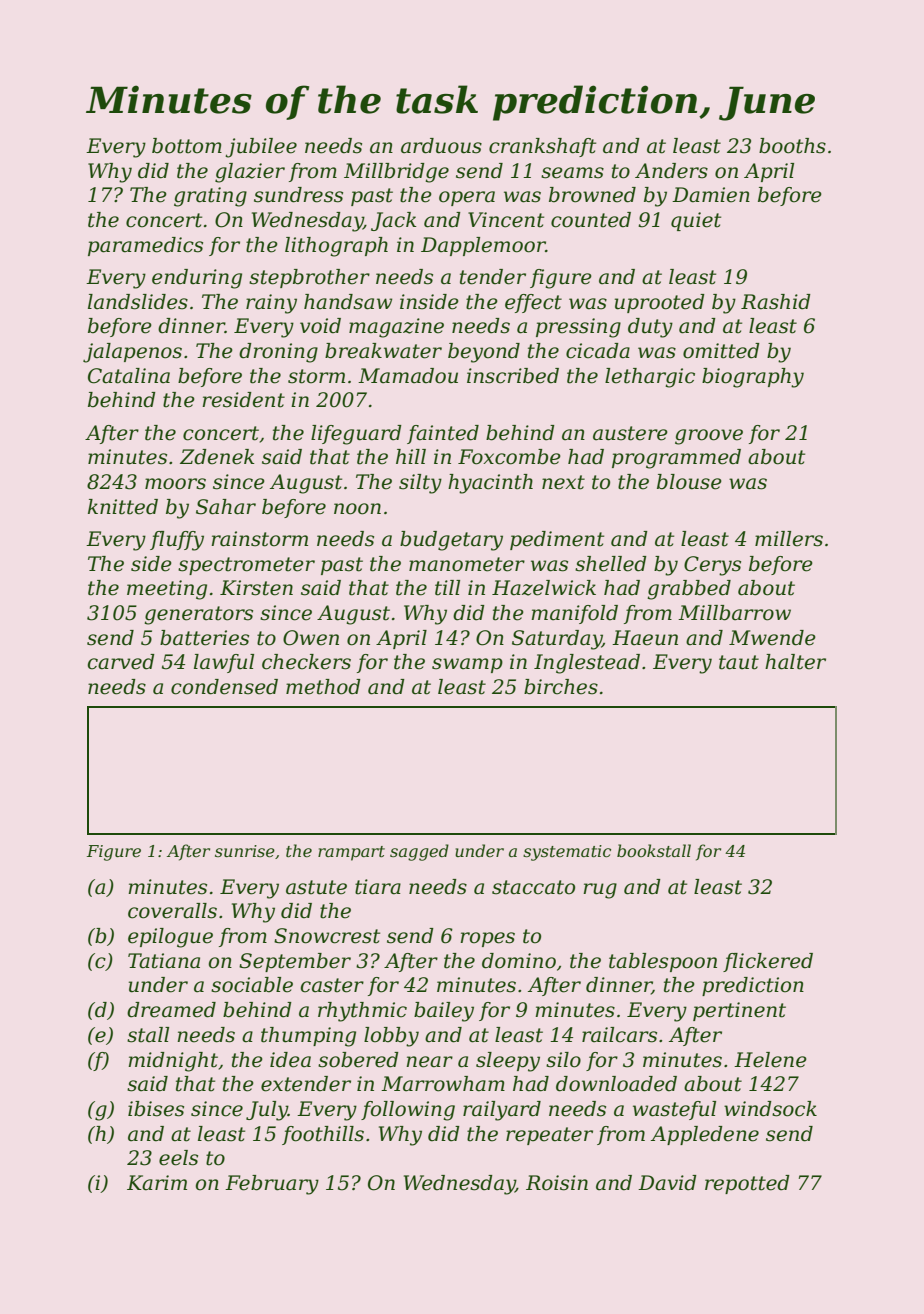 This document has width=924, height=1314. What do you see at coordinates (172, 911) in the document?
I see `coveralls` at bounding box center [172, 911].
